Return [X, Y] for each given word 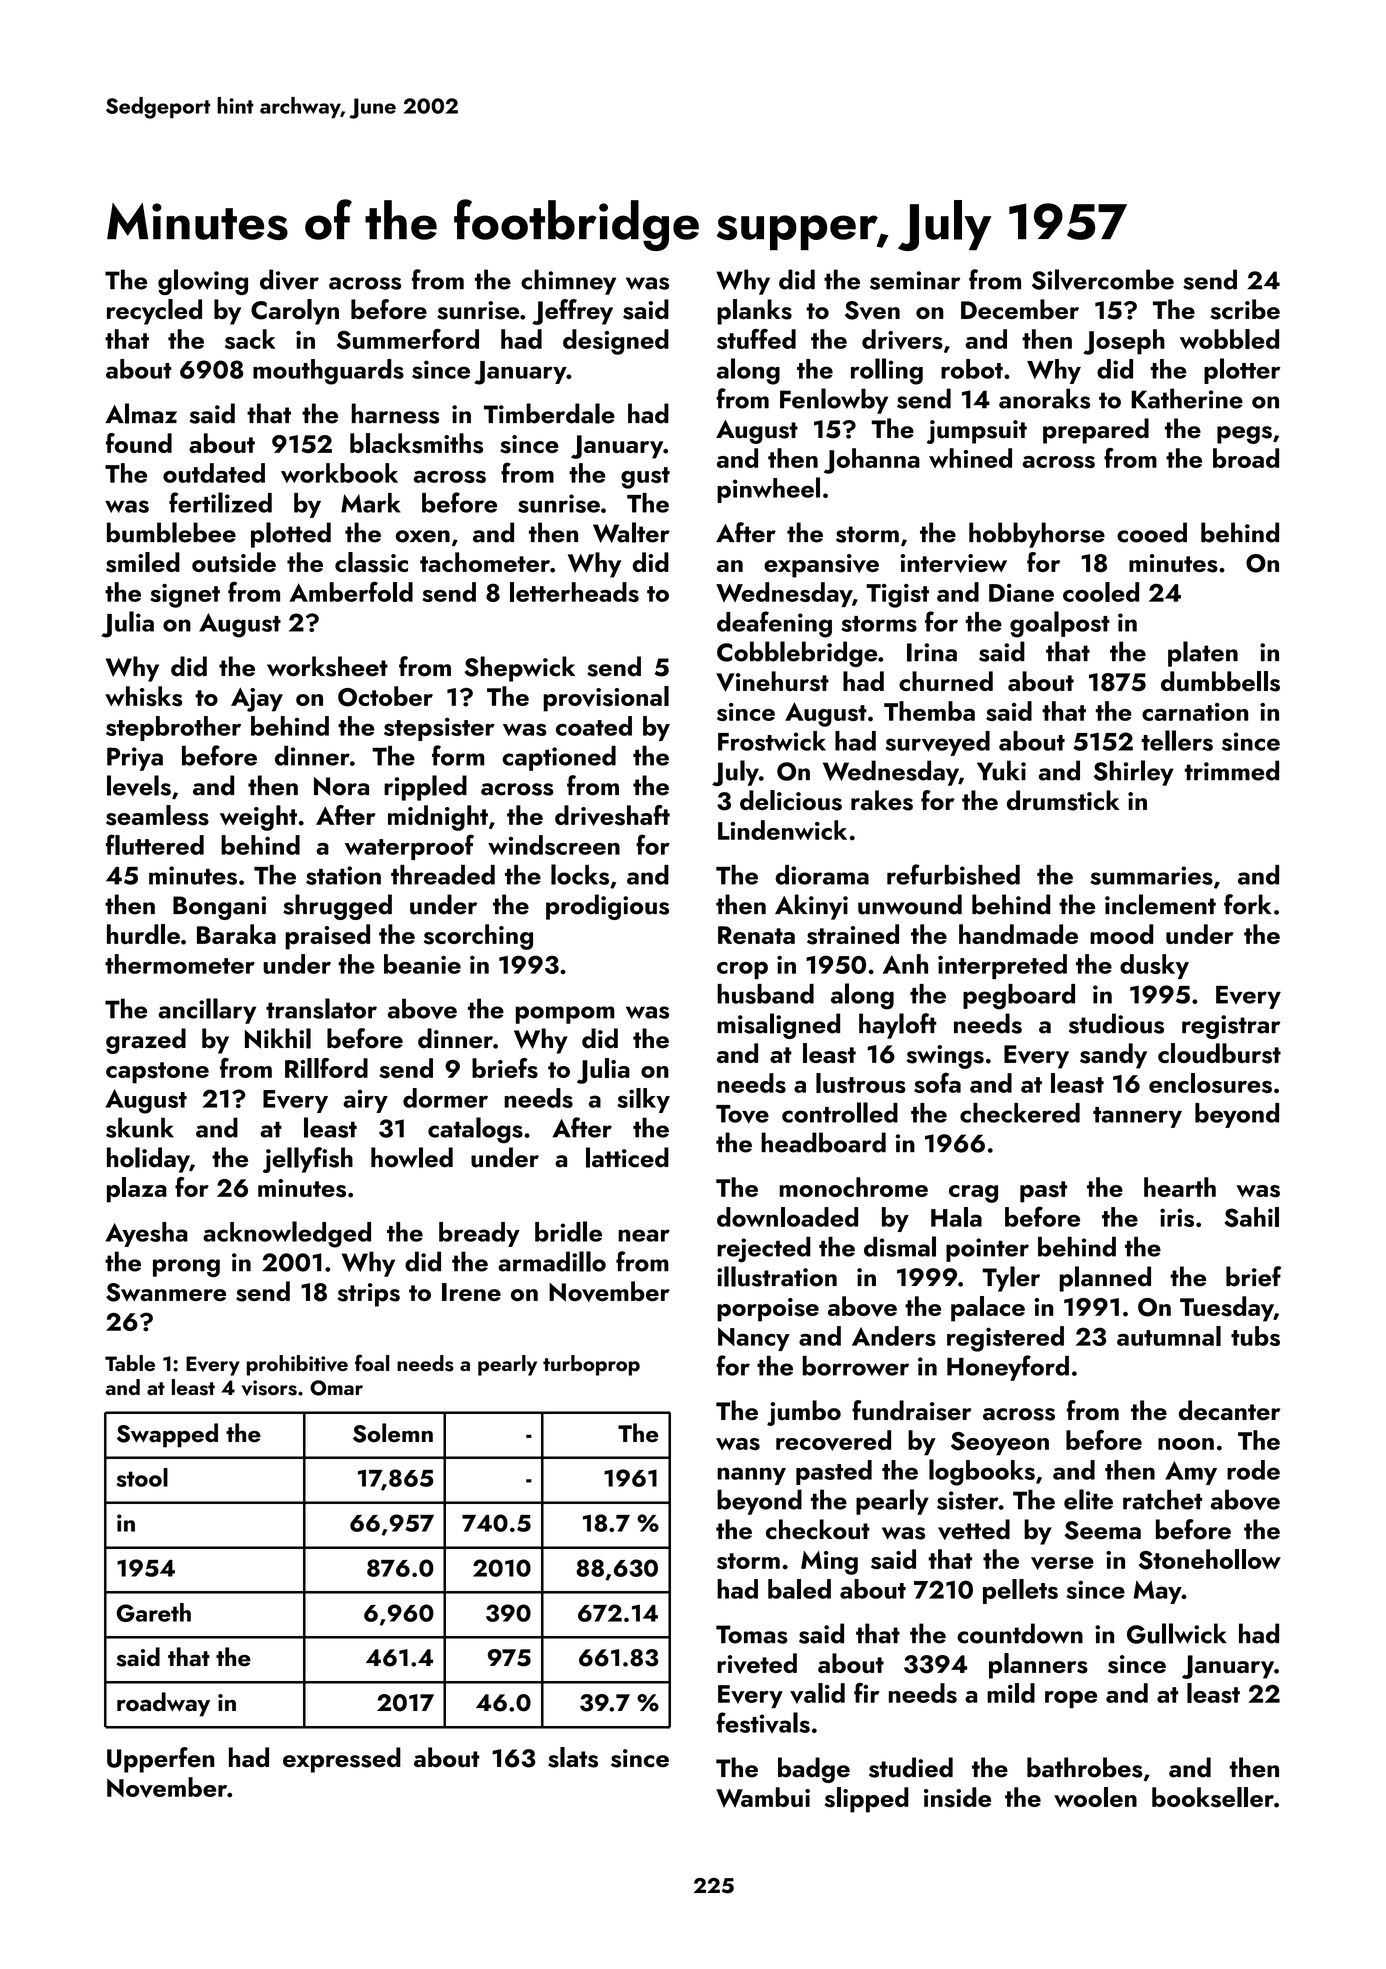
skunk [140, 1127]
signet [185, 596]
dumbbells [1220, 681]
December [1020, 309]
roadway [163, 1704]
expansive [821, 566]
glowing [203, 282]
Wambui [763, 1797]
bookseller [1213, 1797]
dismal [900, 1246]
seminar [915, 280]
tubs [1255, 1336]
